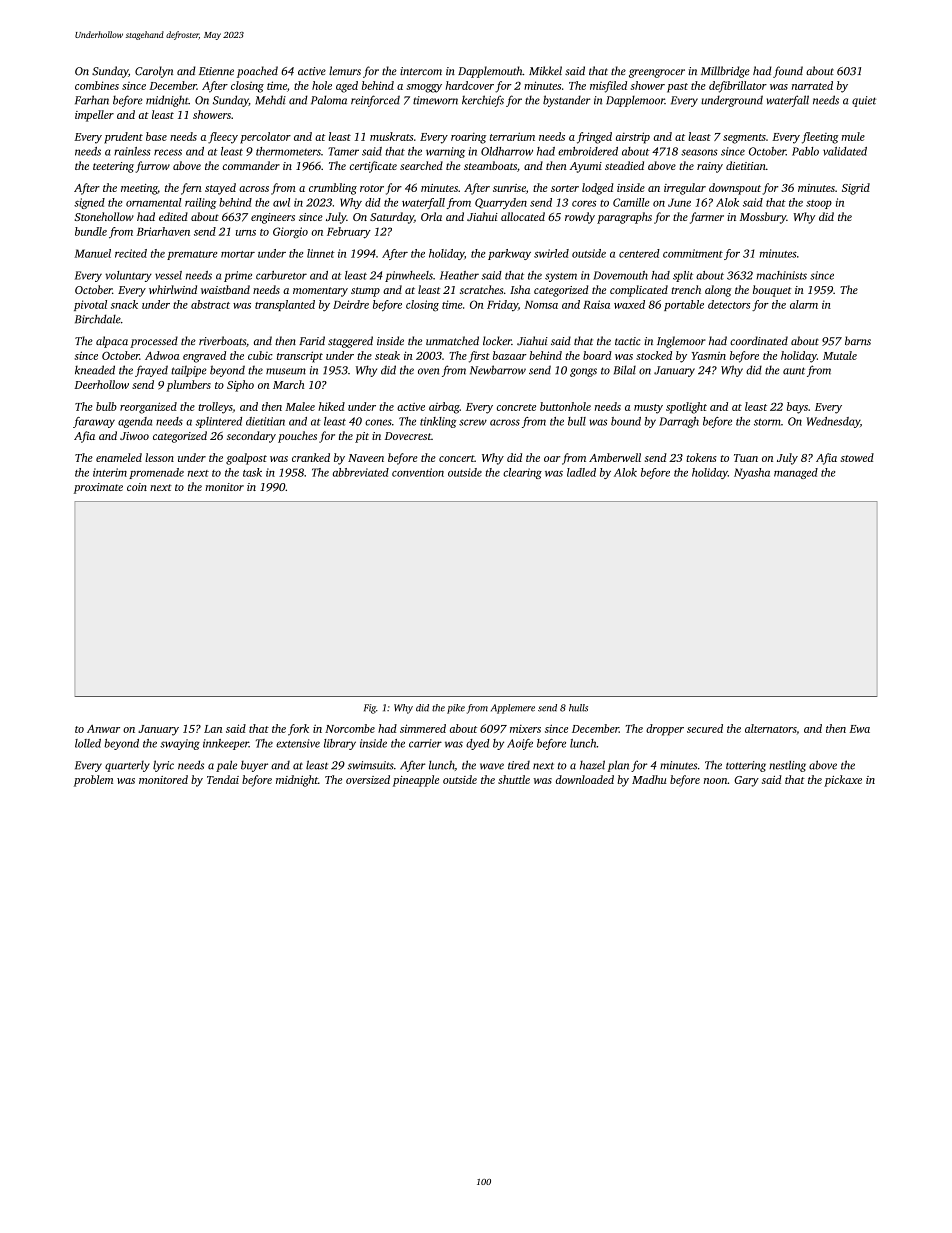 The height and width of the screenshot is (1233, 952). Describe the element at coordinates (216, 71) in the screenshot. I see `Etienne` at that location.
